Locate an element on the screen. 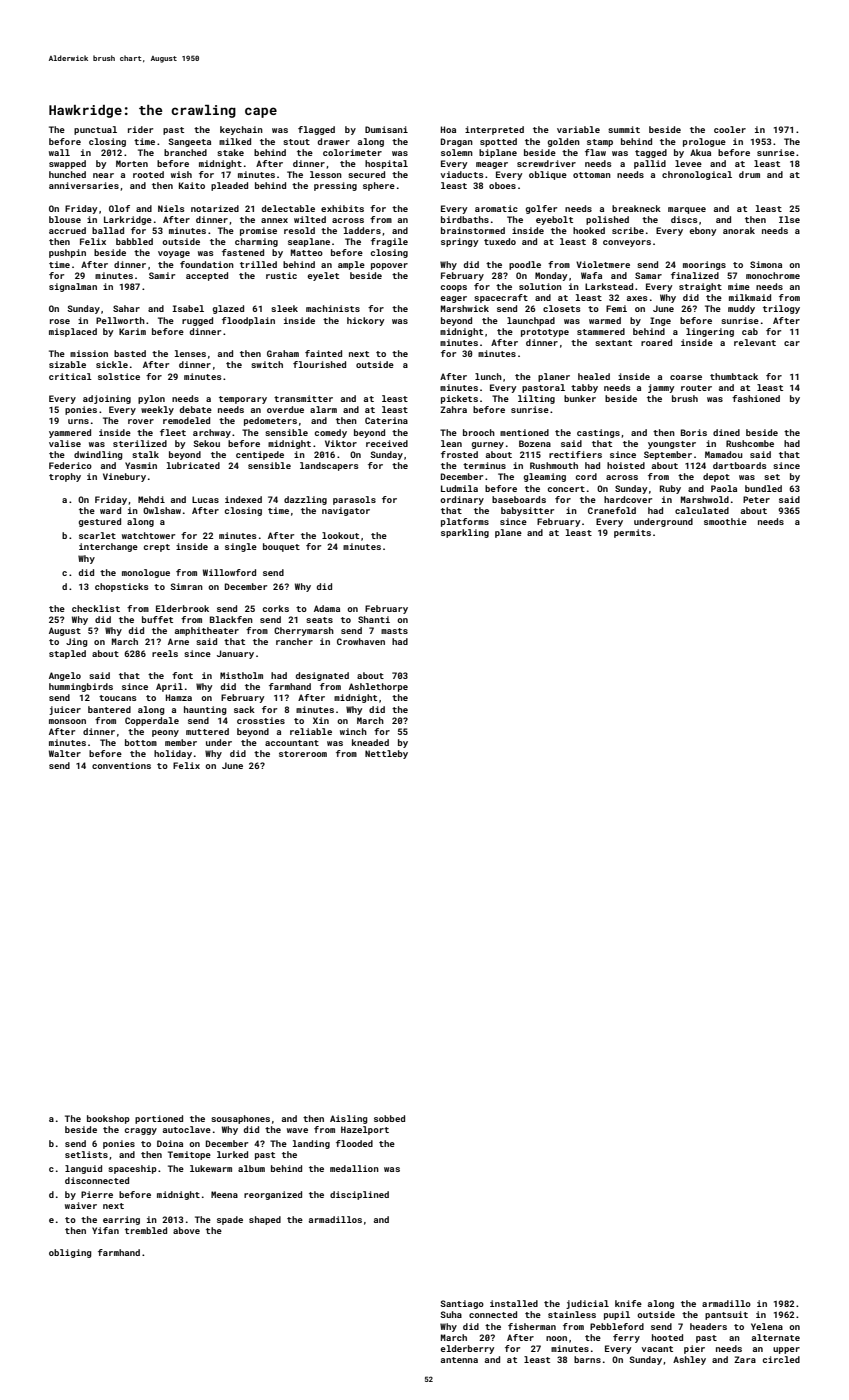 The height and width of the screenshot is (1400, 849). summit is located at coordinates (624, 129).
